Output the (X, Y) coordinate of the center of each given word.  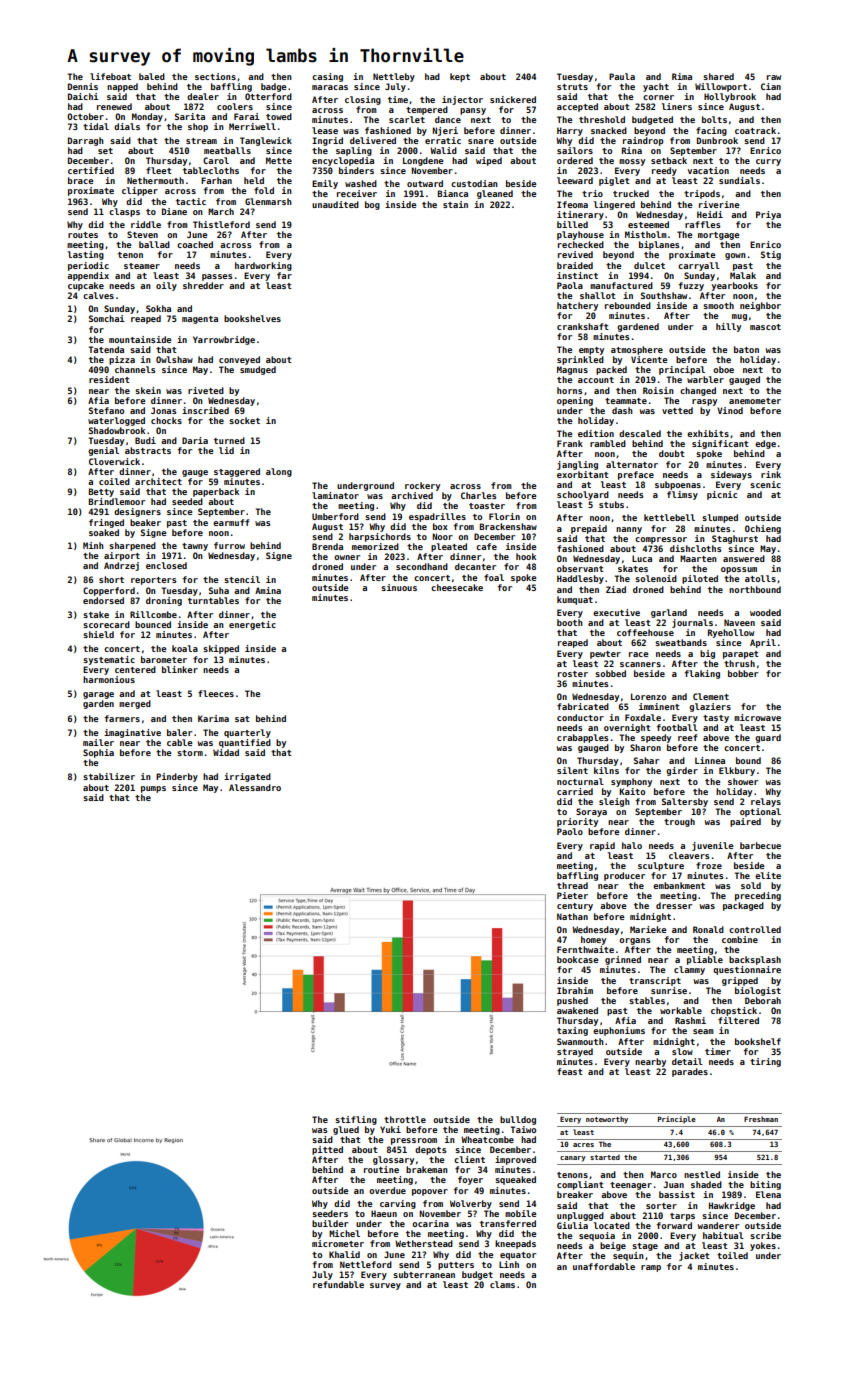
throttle (405, 1119)
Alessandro (255, 787)
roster (573, 674)
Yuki (390, 1129)
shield (98, 634)
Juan (674, 1184)
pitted (327, 1150)
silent (572, 770)
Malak (743, 275)
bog (372, 205)
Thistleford (221, 224)
